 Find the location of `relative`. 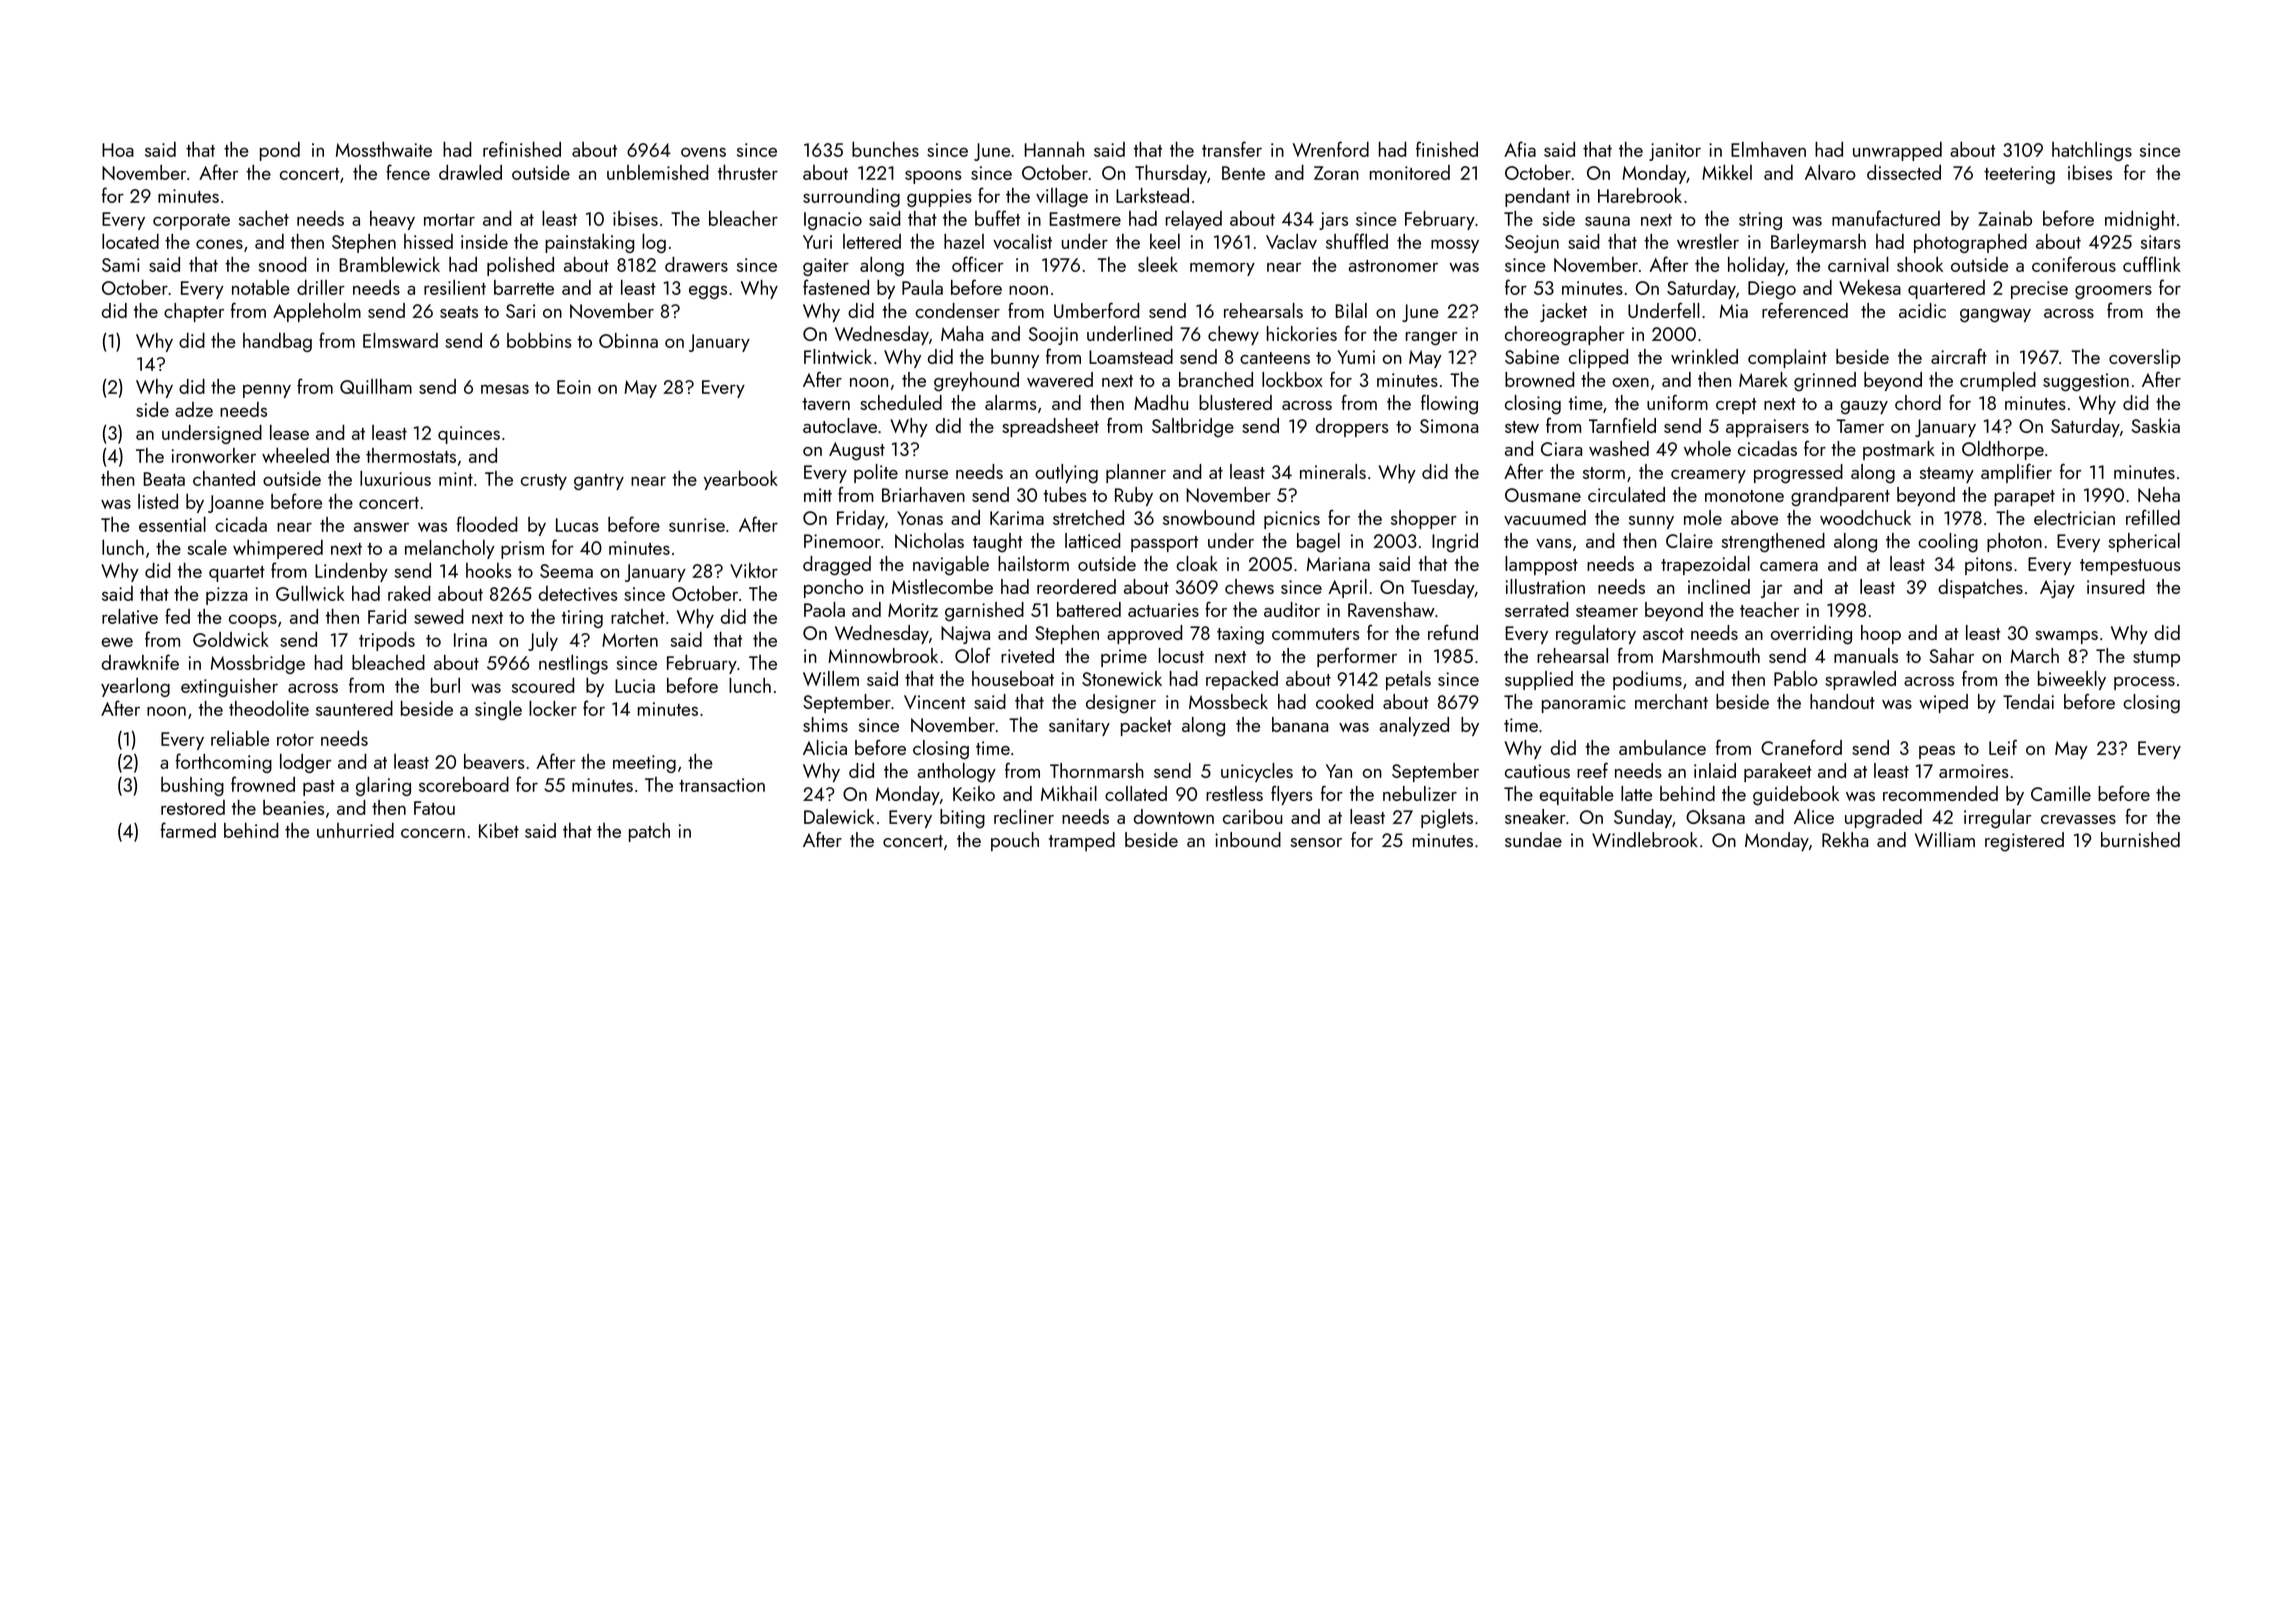

relative is located at coordinates (130, 616).
